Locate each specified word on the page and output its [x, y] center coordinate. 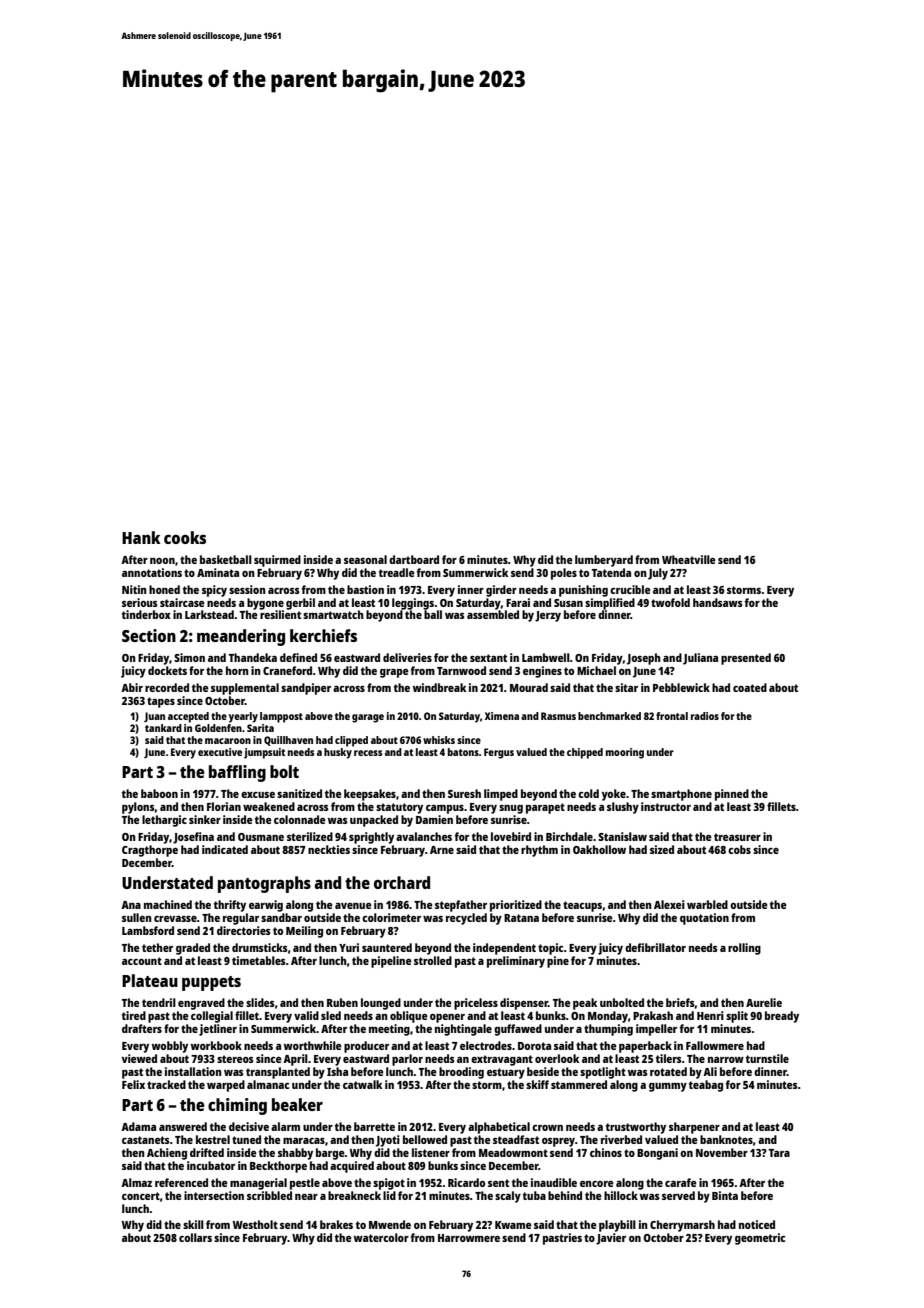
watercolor [381, 1237]
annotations [152, 572]
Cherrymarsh [682, 1226]
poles [564, 574]
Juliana [700, 659]
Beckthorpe [278, 1167]
